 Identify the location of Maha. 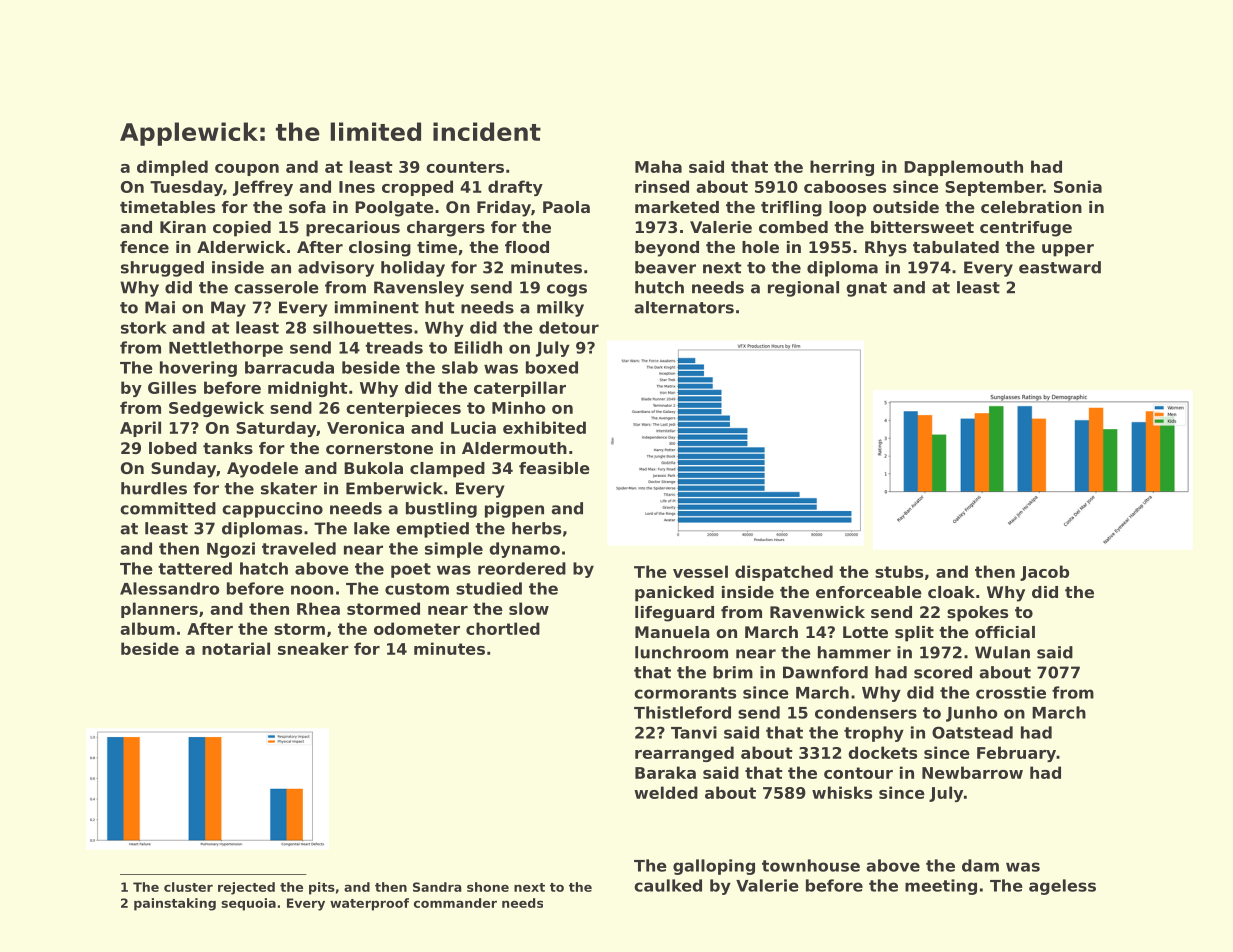
(658, 166).
